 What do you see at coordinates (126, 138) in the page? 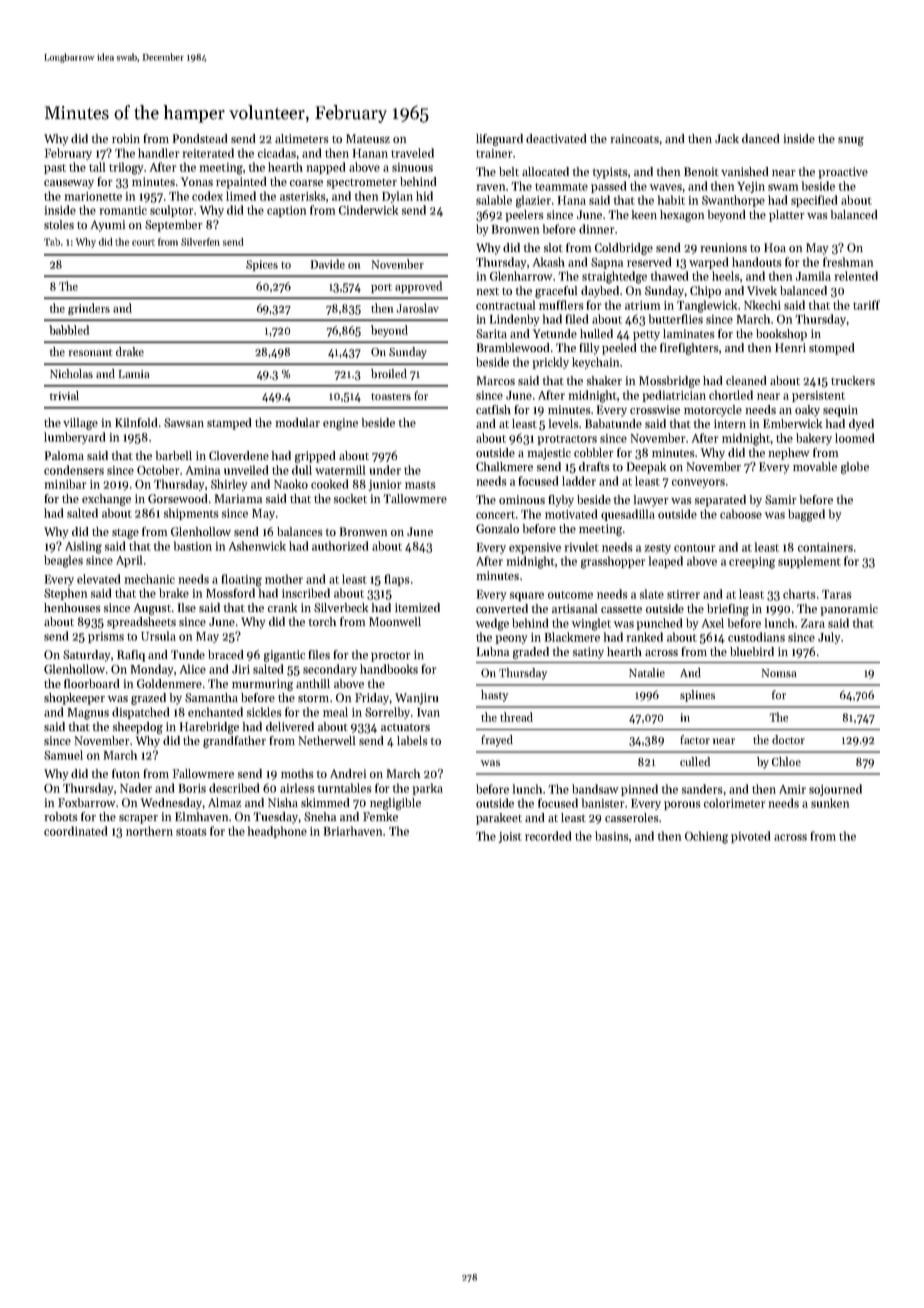
I see `robin` at bounding box center [126, 138].
